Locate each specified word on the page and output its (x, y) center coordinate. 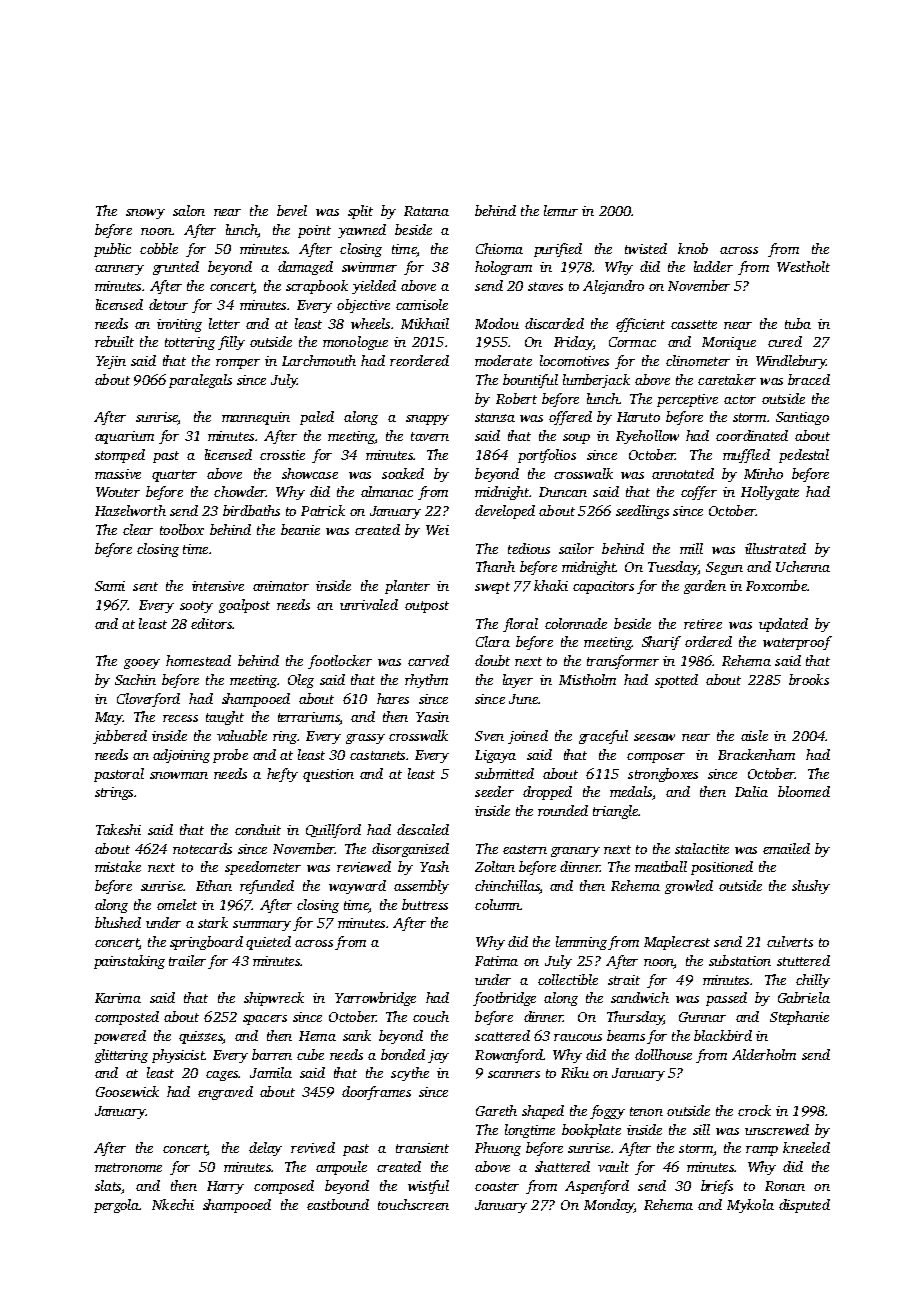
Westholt (803, 266)
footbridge (504, 999)
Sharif (661, 643)
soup (576, 439)
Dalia (751, 791)
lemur (561, 210)
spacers (265, 1020)
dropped (547, 793)
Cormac (632, 342)
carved (428, 660)
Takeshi (118, 829)
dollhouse (663, 1054)
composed (284, 1187)
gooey (142, 664)
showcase (310, 473)
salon (189, 210)
